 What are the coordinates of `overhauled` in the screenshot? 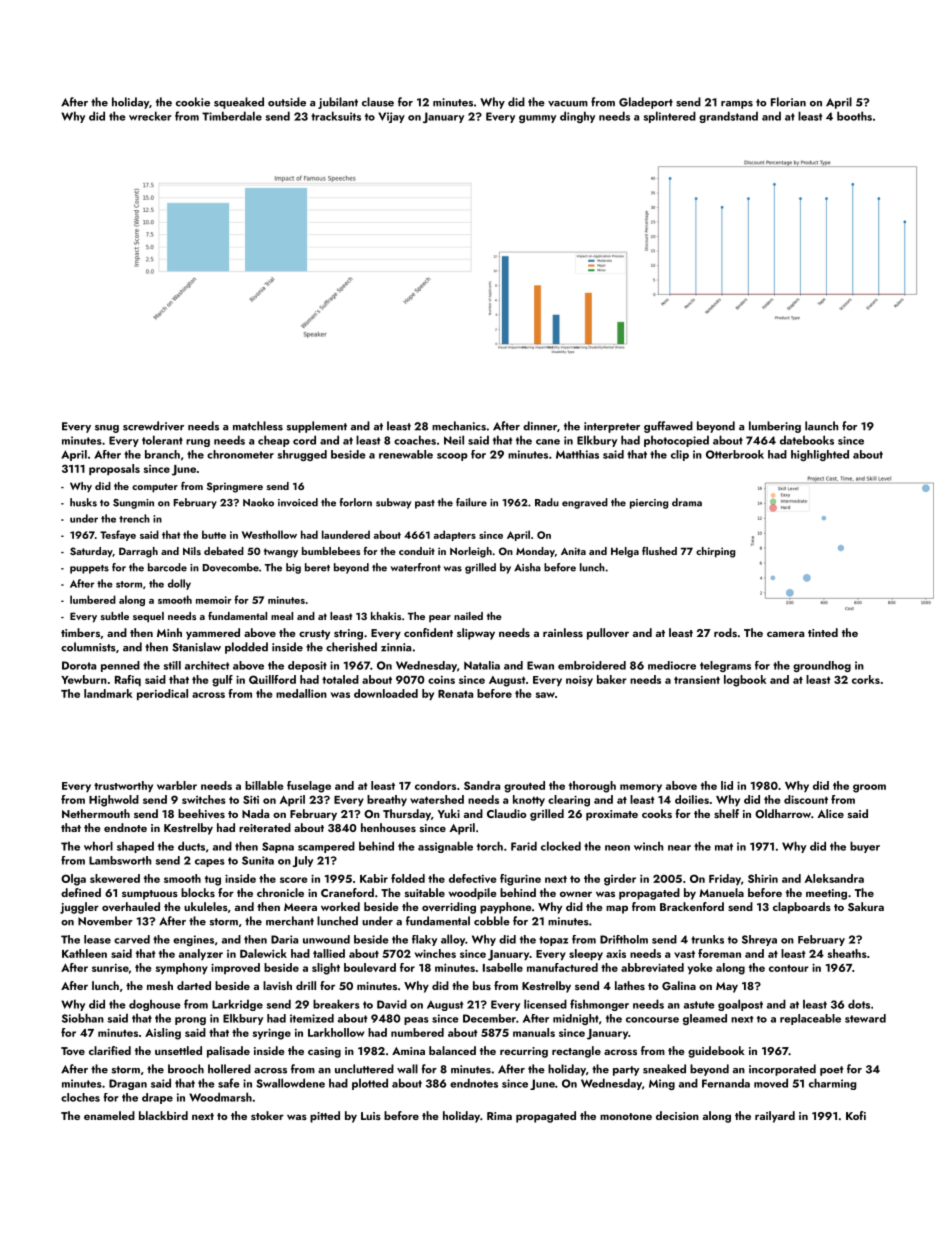 It's located at (131, 906).
